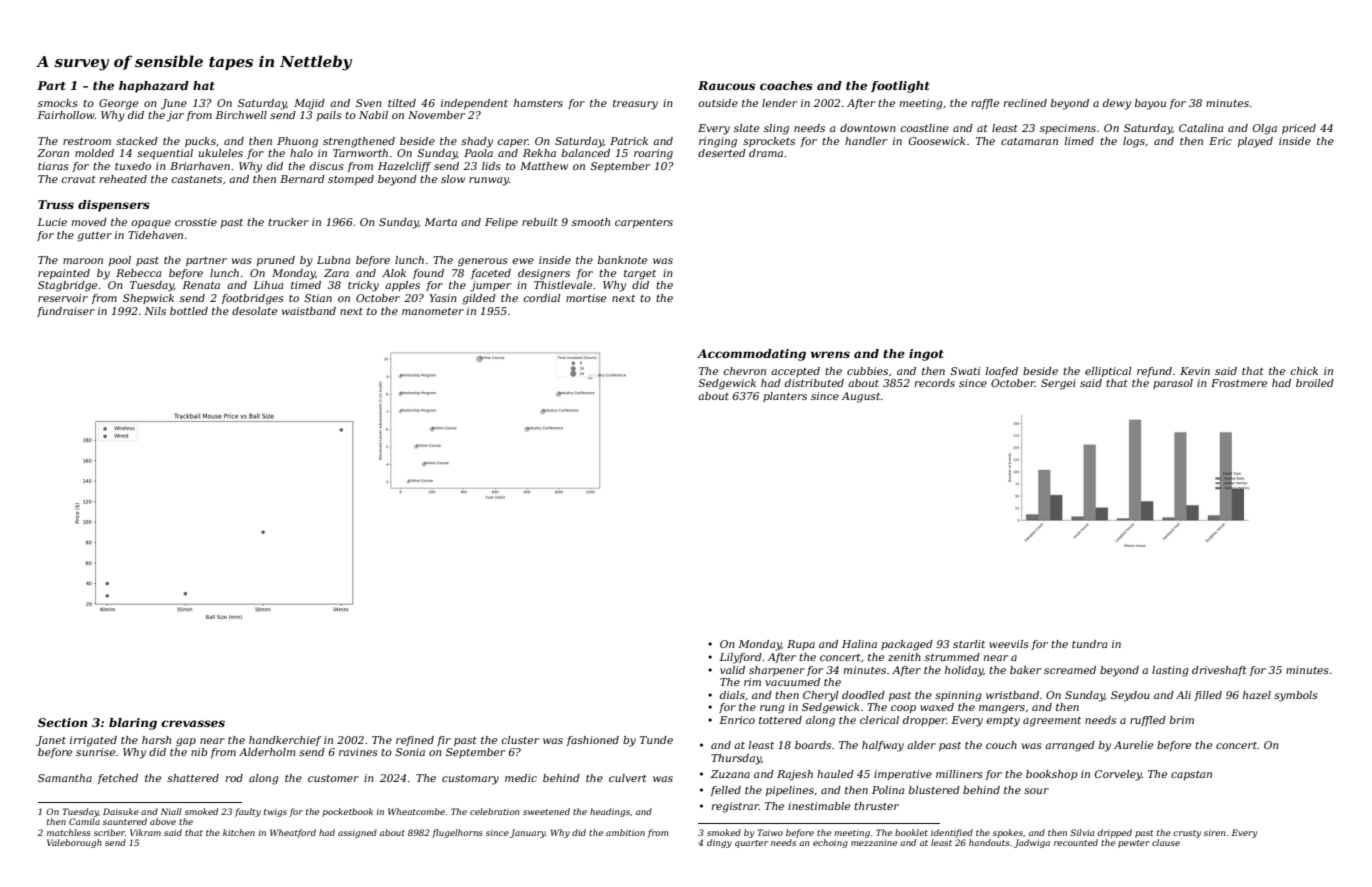  Describe the element at coordinates (900, 87) in the page. I see `footlight` at that location.
